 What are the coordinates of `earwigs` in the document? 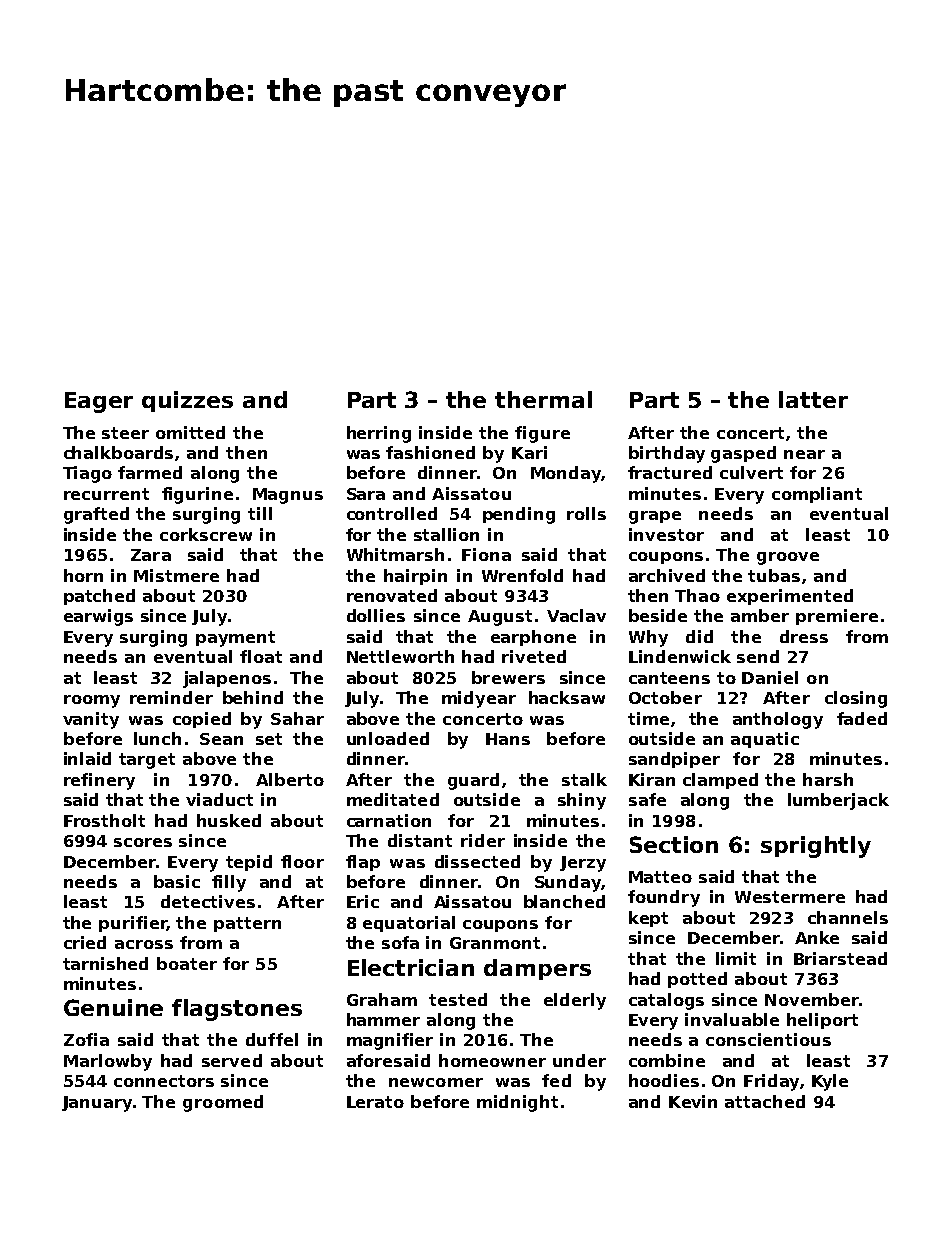 It's located at (98, 617).
